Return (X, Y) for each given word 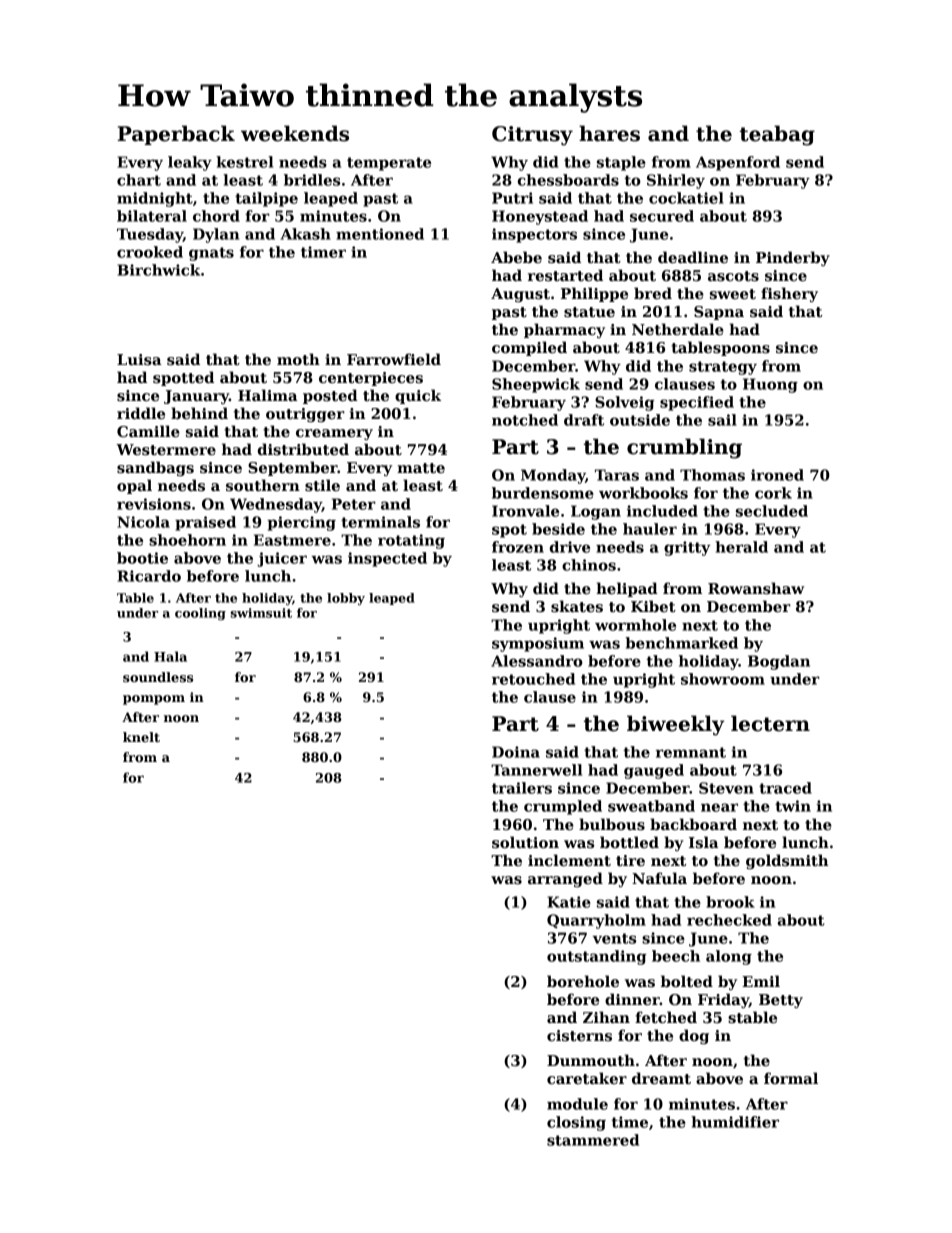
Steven (726, 788)
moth (298, 359)
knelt (141, 737)
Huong (770, 385)
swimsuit (261, 613)
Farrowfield (394, 359)
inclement (569, 860)
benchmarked (681, 643)
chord (216, 216)
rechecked (729, 920)
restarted (565, 275)
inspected (387, 559)
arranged (565, 879)
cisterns (579, 1035)
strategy (723, 368)
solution (525, 842)
